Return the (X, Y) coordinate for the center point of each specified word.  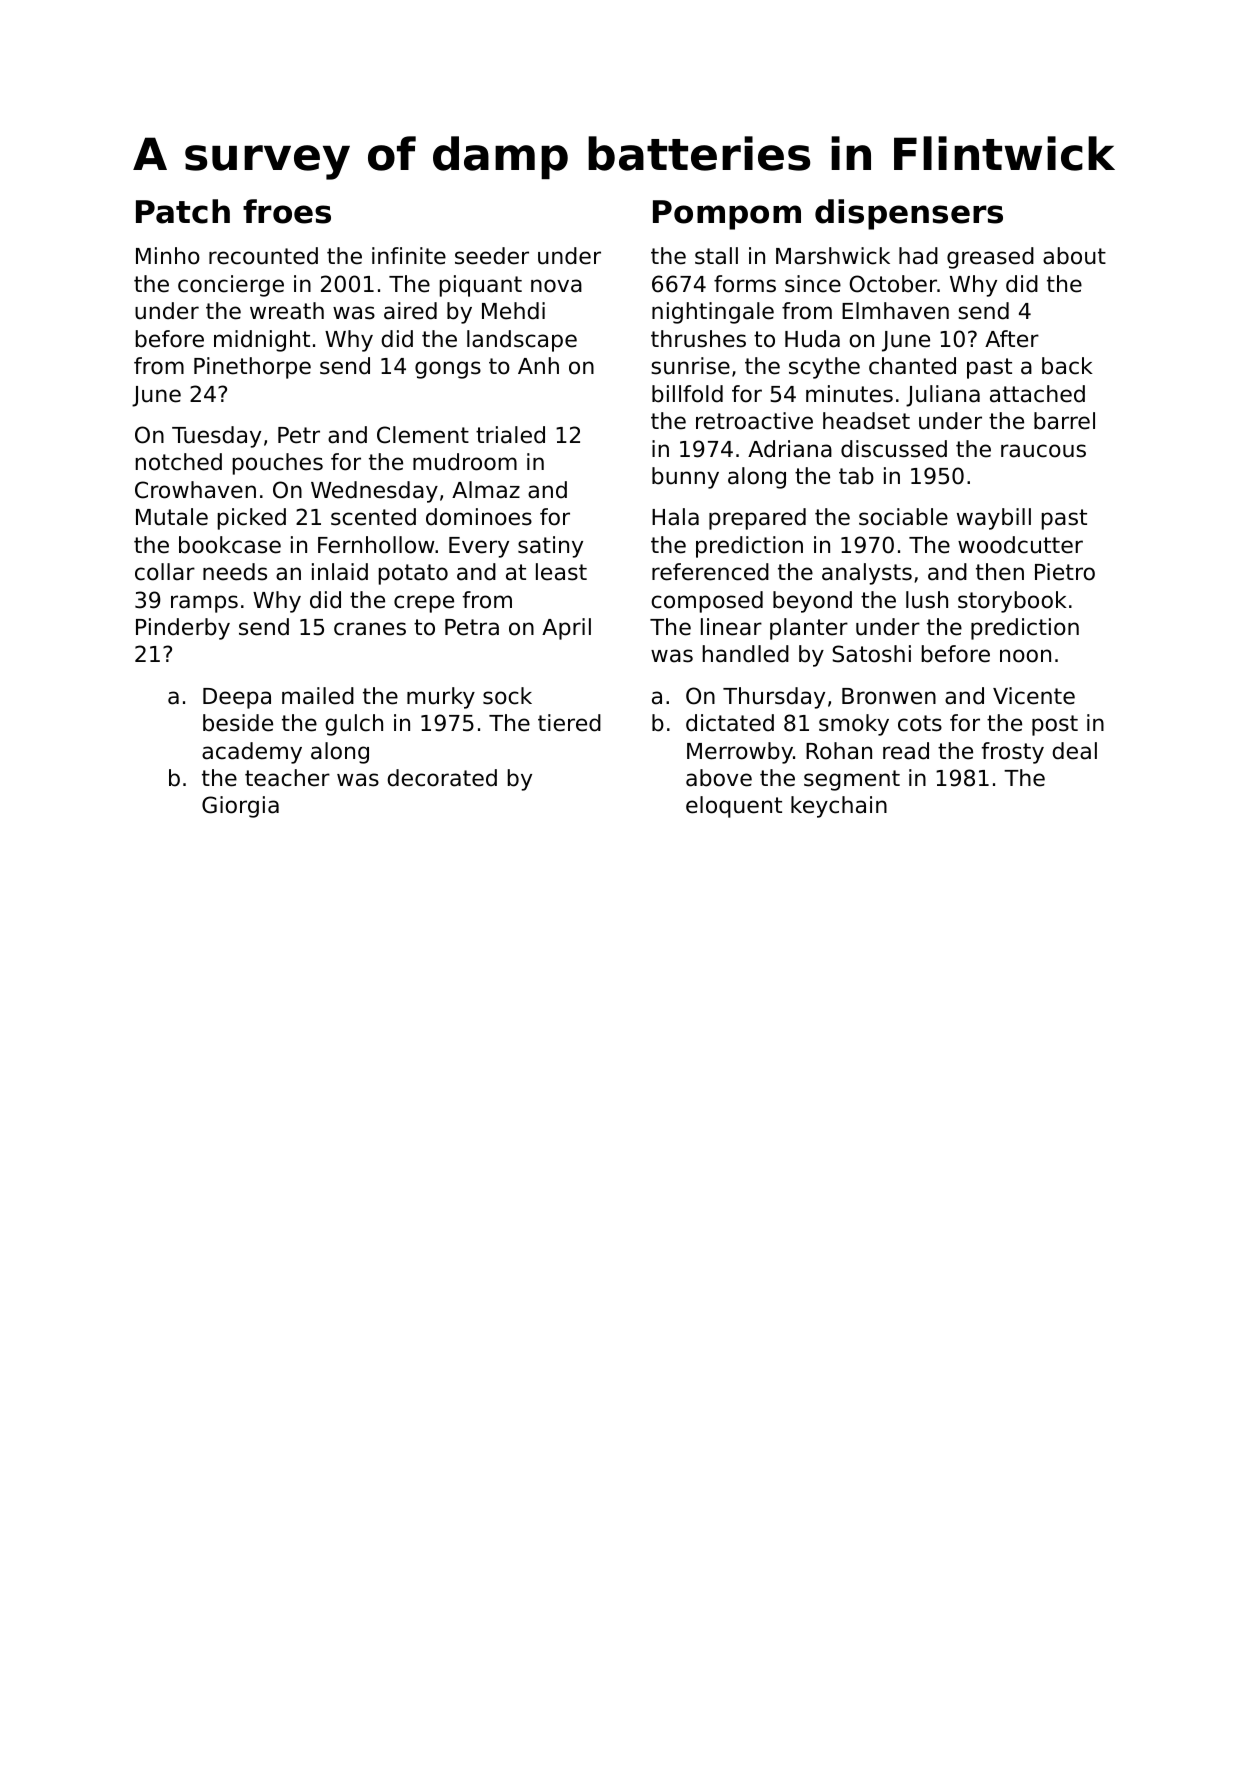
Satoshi (871, 654)
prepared (757, 519)
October (893, 284)
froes (287, 211)
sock (507, 696)
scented (373, 517)
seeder (492, 256)
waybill (994, 519)
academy (252, 753)
